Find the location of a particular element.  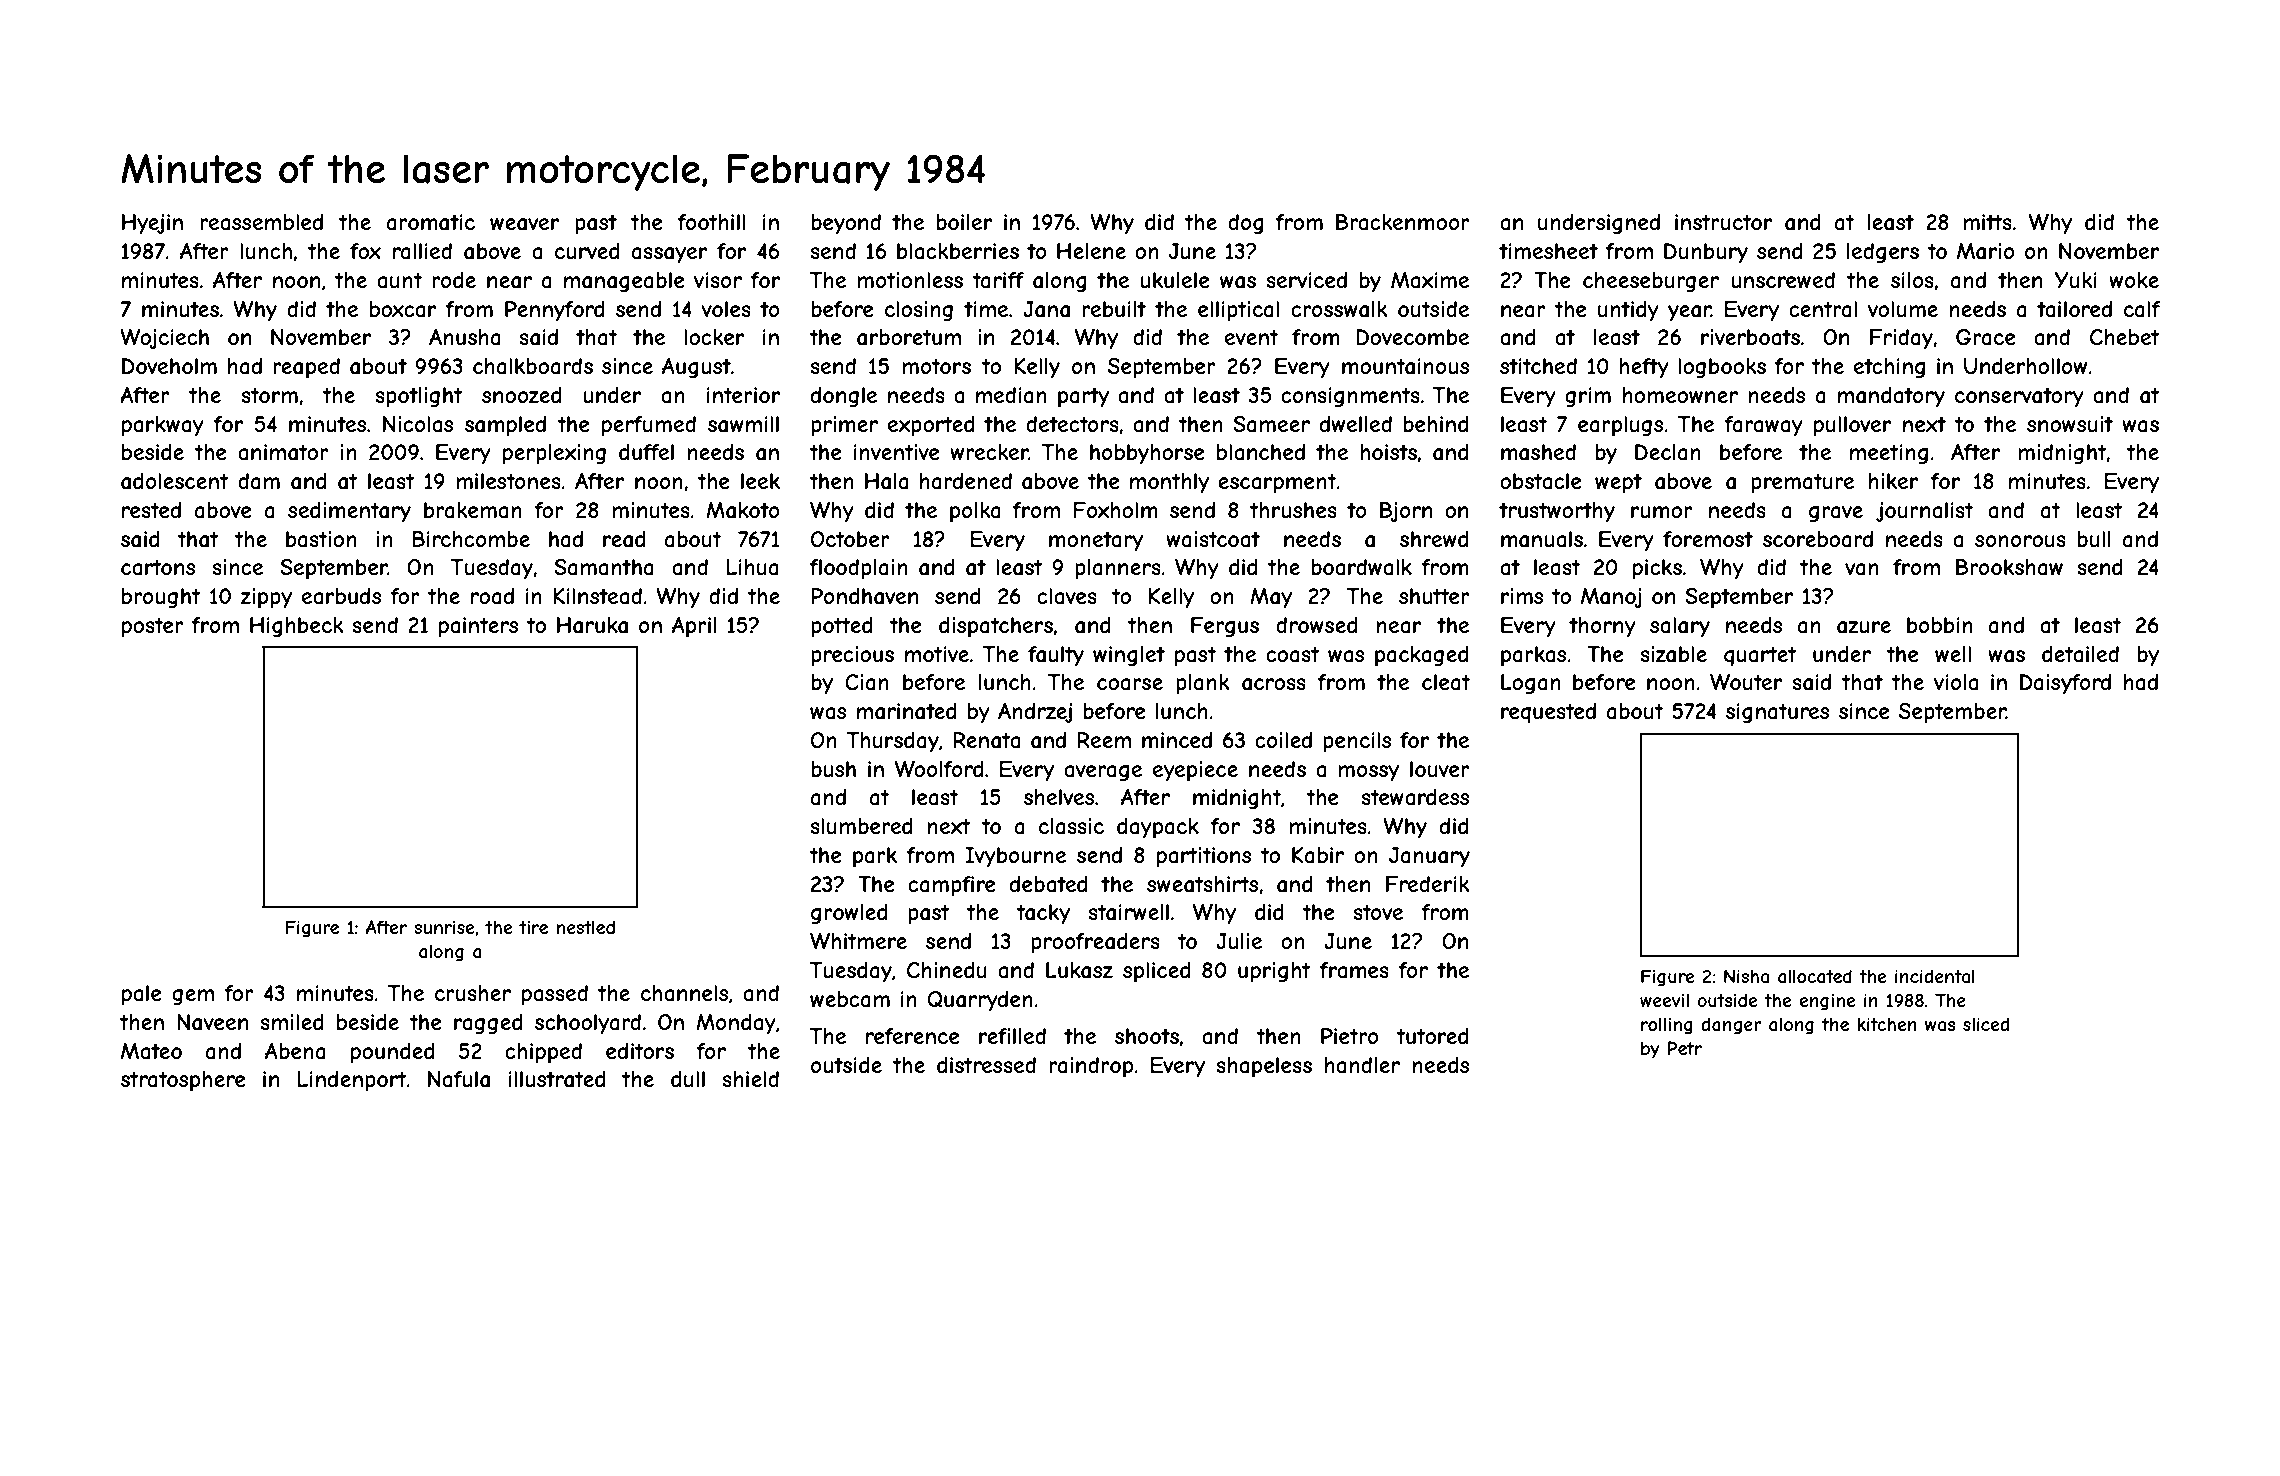

median is located at coordinates (1011, 395).
